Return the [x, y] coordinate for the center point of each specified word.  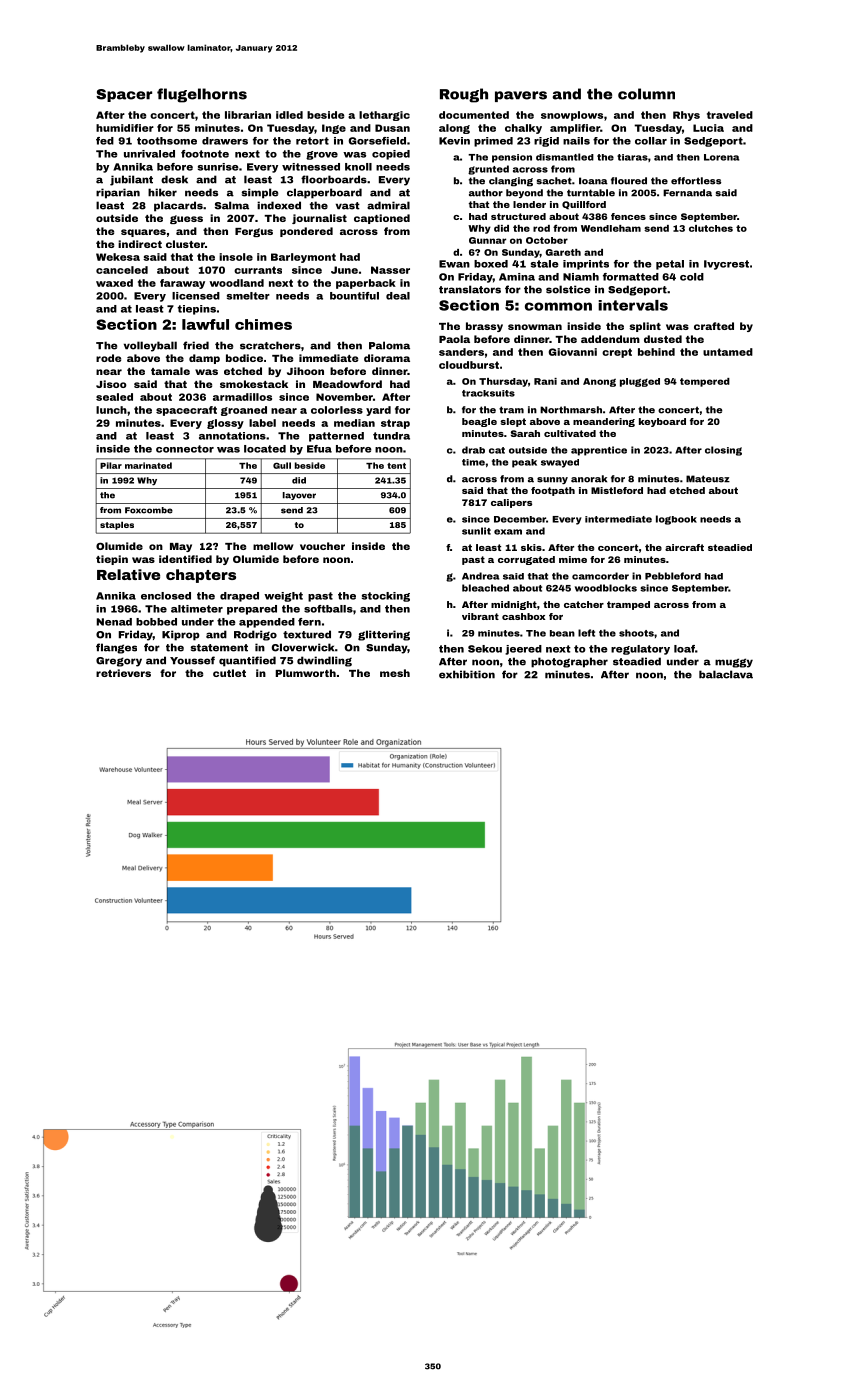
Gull [282, 465]
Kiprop [181, 635]
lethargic [384, 116]
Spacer [124, 95]
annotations [232, 436]
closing [723, 451]
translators [470, 289]
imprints [586, 265]
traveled [730, 115]
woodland [236, 283]
